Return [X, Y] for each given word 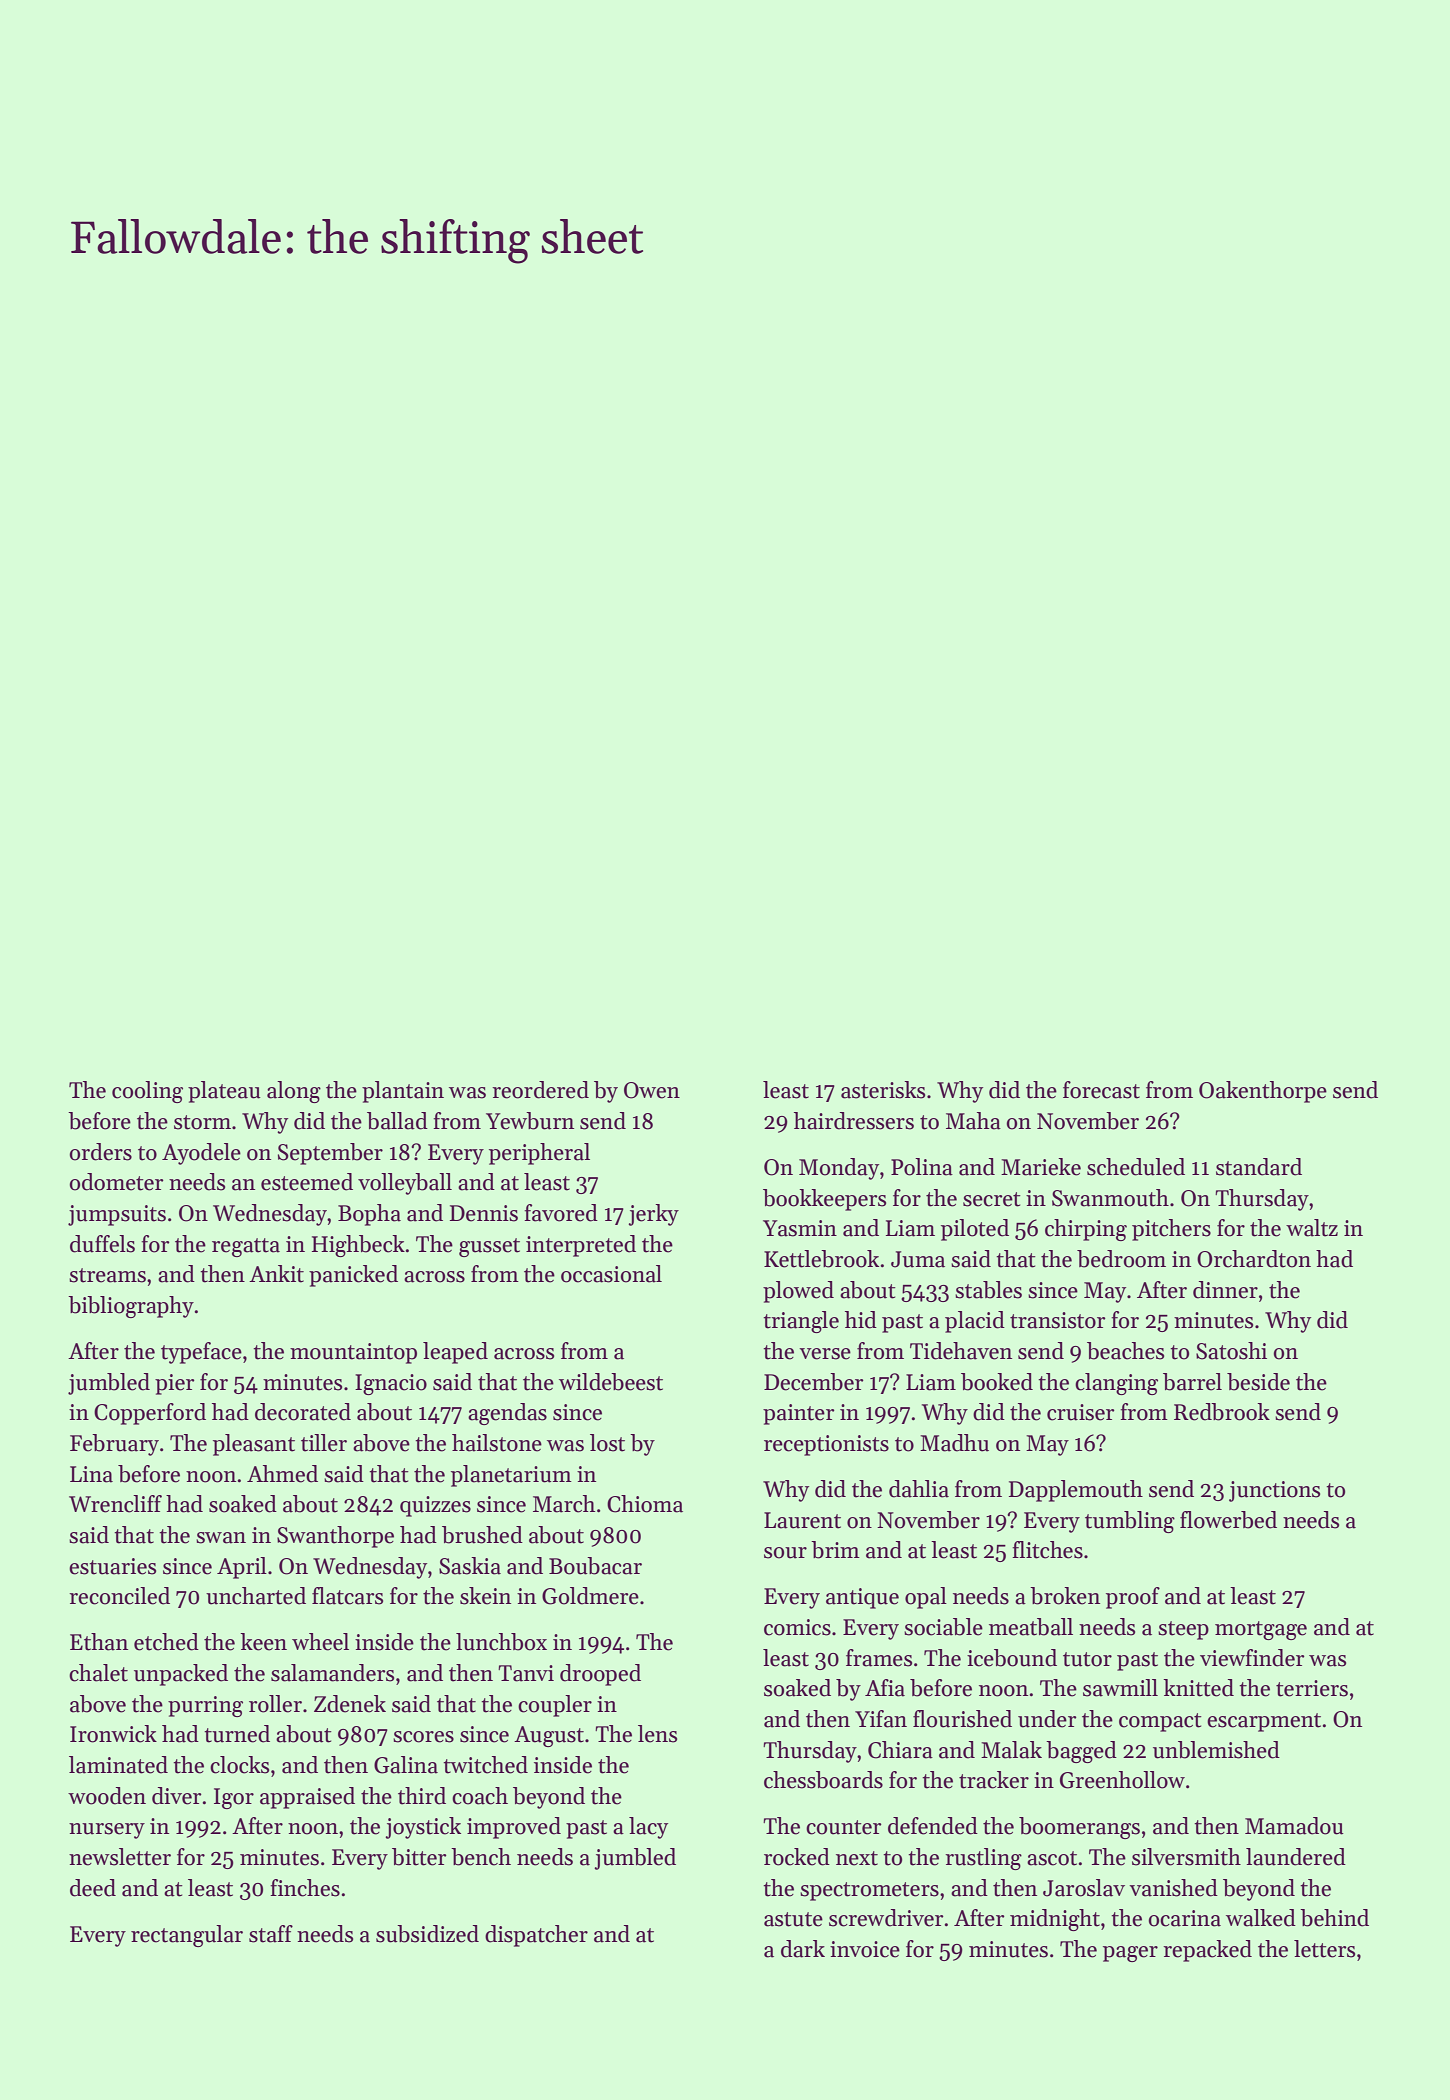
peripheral [539, 1154]
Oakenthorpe [1263, 1092]
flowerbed [1228, 1520]
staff [271, 1934]
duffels [102, 1244]
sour [785, 1553]
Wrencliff [115, 1504]
